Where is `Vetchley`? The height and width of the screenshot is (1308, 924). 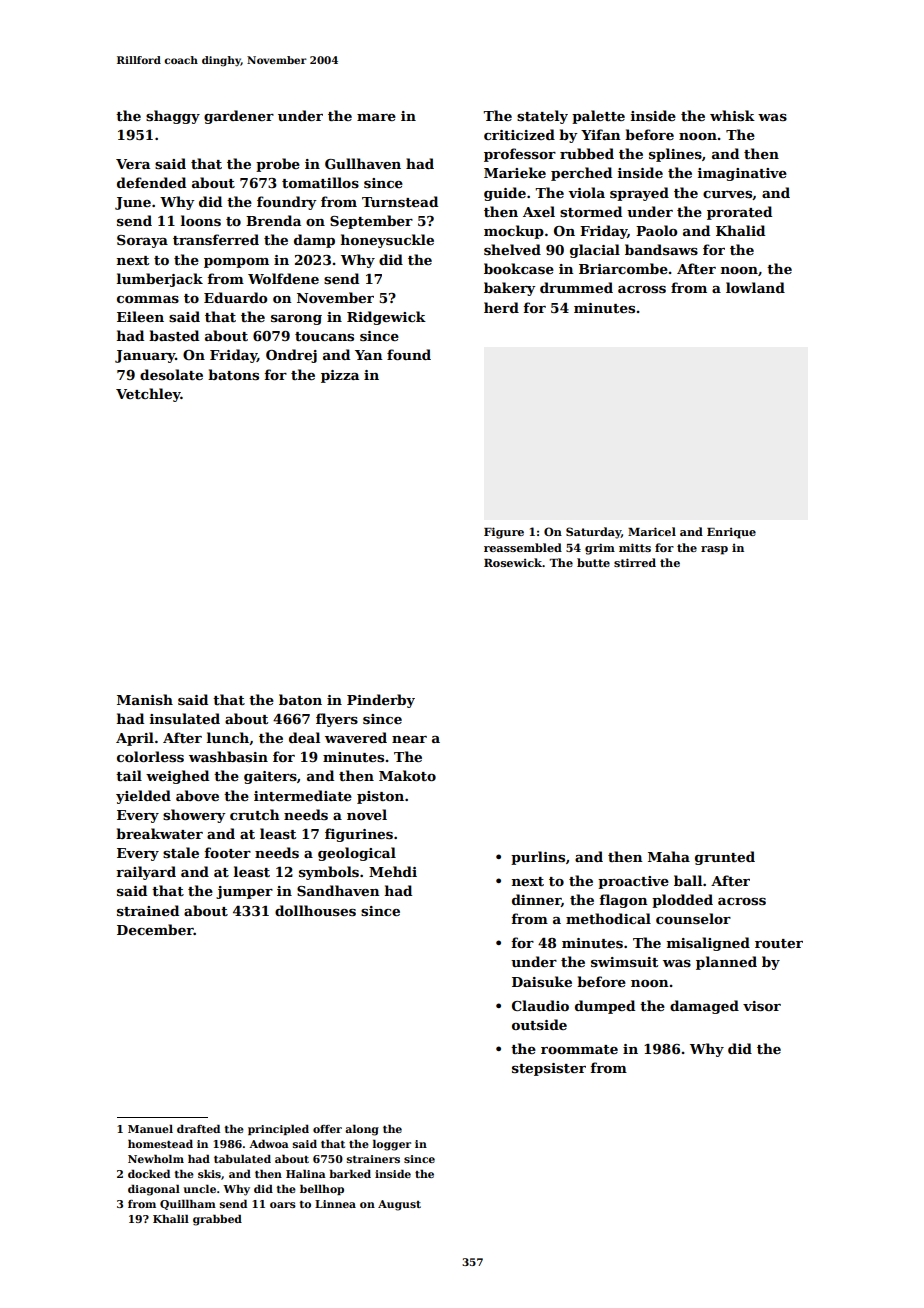 Vetchley is located at coordinates (148, 395).
